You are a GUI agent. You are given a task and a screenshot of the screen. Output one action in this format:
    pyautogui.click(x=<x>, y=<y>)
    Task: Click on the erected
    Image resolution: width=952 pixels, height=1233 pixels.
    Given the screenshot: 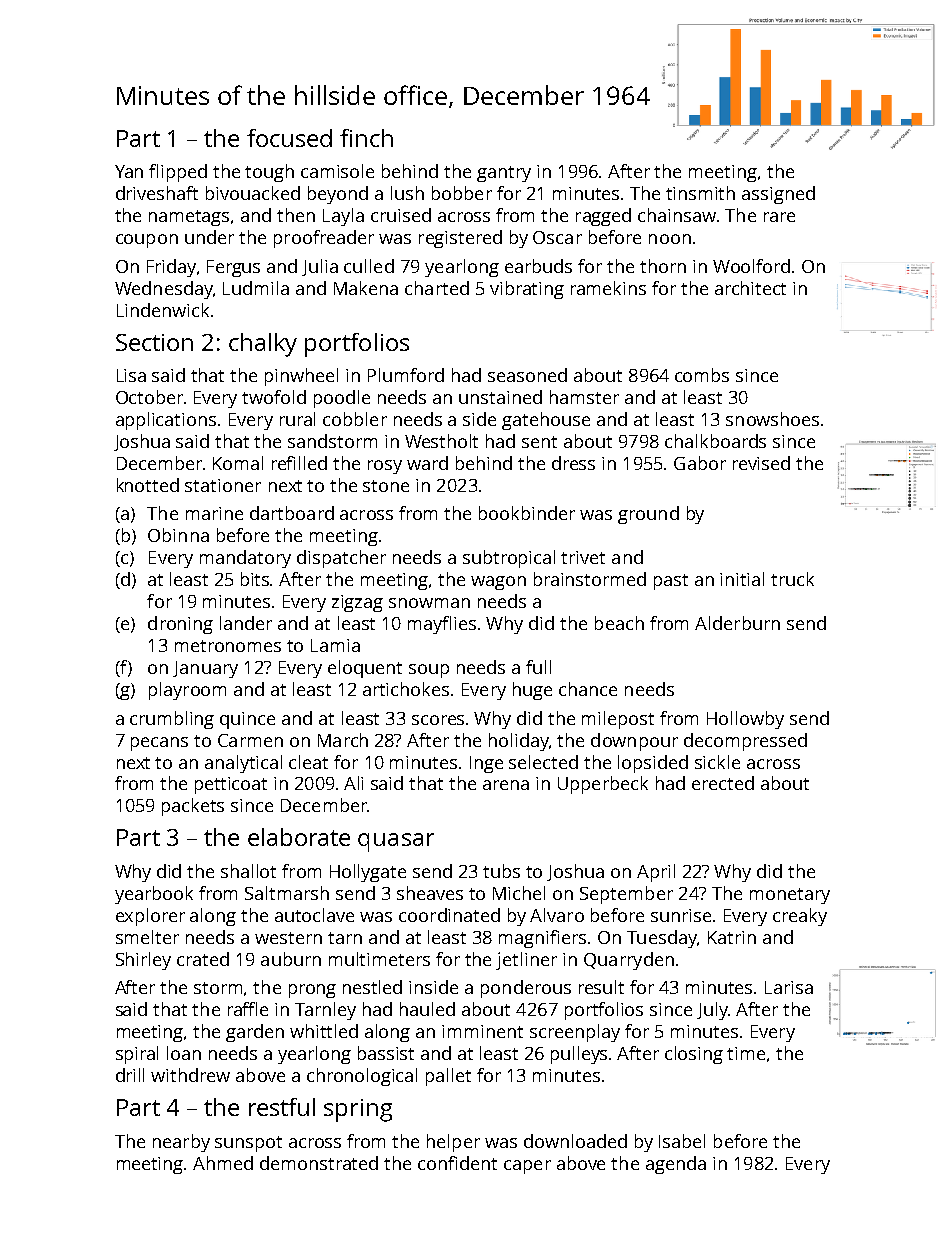 What is the action you would take?
    pyautogui.click(x=723, y=783)
